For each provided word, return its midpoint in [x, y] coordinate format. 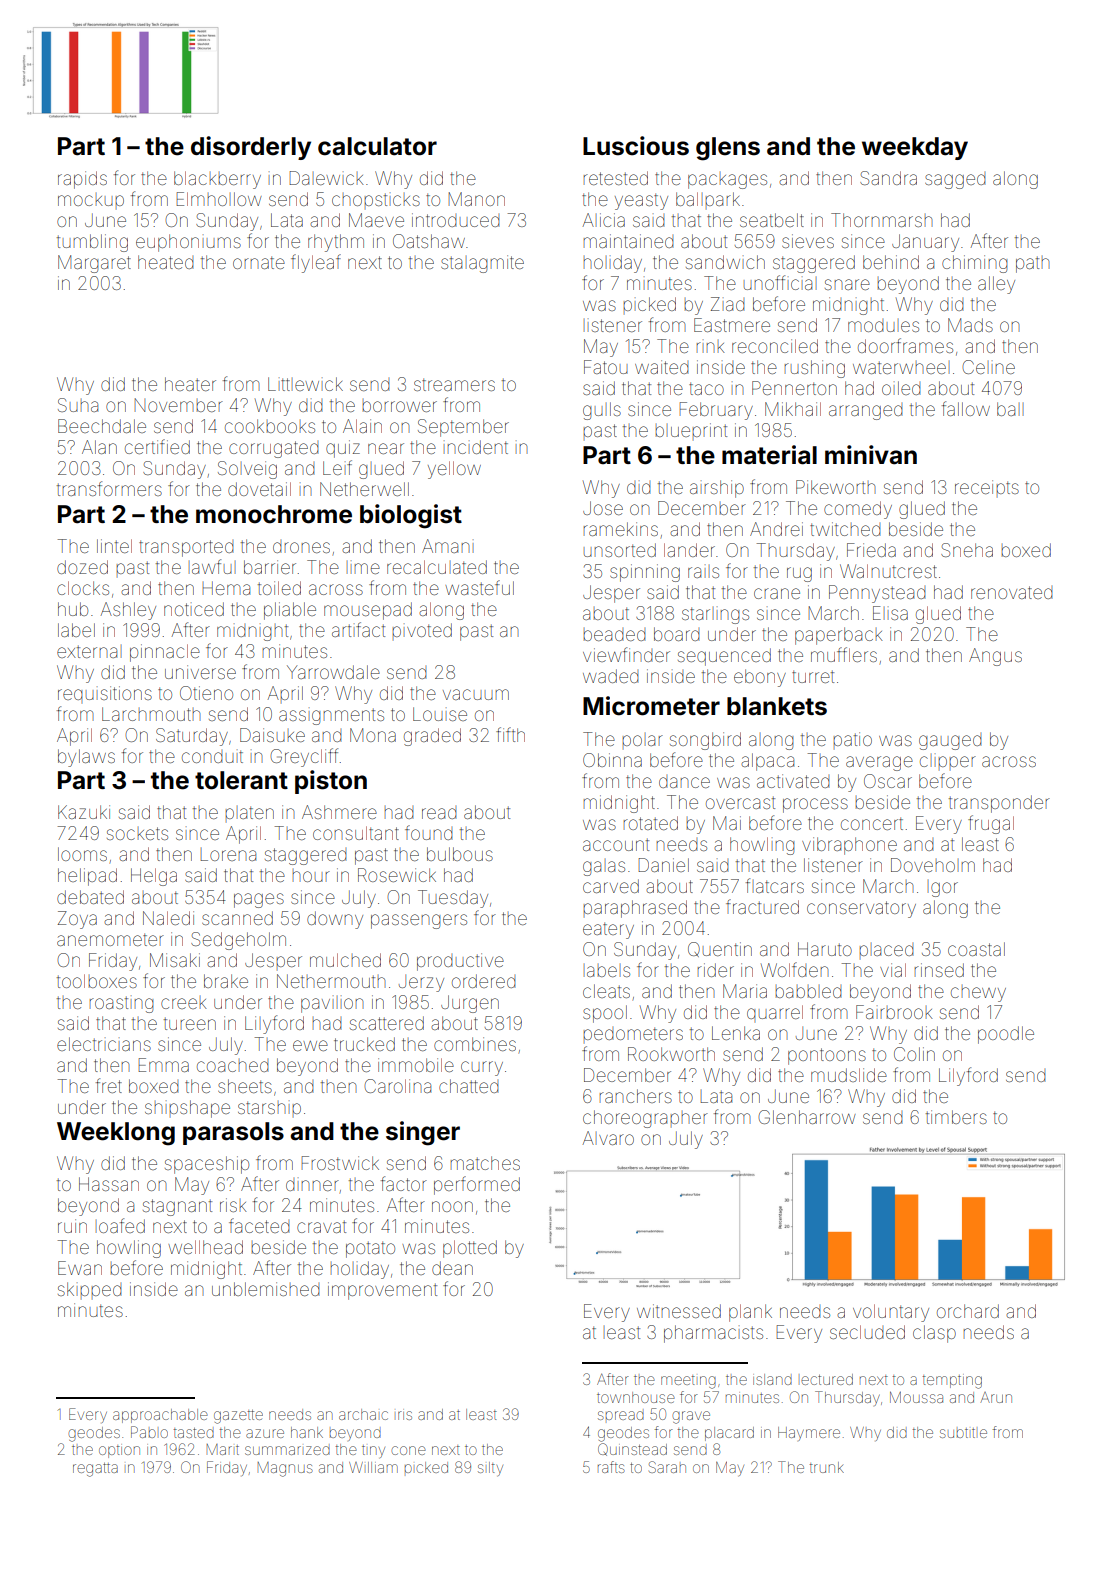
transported [186, 548]
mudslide [849, 1075]
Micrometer [651, 706]
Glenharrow [807, 1117]
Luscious [636, 146]
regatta [95, 1470]
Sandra [888, 178]
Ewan [80, 1268]
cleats [606, 991]
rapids [82, 180]
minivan [871, 455]
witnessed [679, 1311]
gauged [950, 742]
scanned [237, 918]
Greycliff [304, 757]
